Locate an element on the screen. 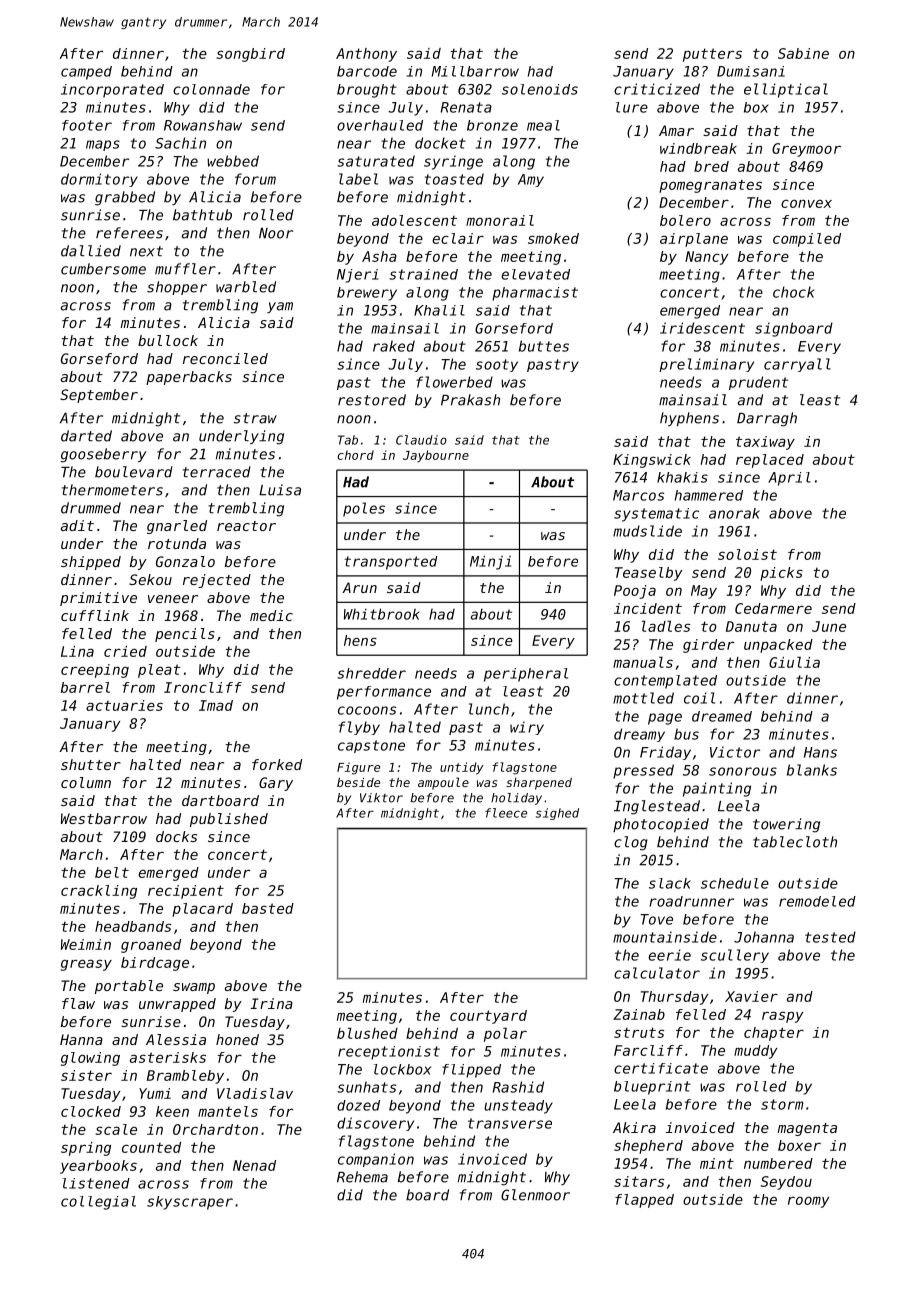  portable is located at coordinates (129, 987).
